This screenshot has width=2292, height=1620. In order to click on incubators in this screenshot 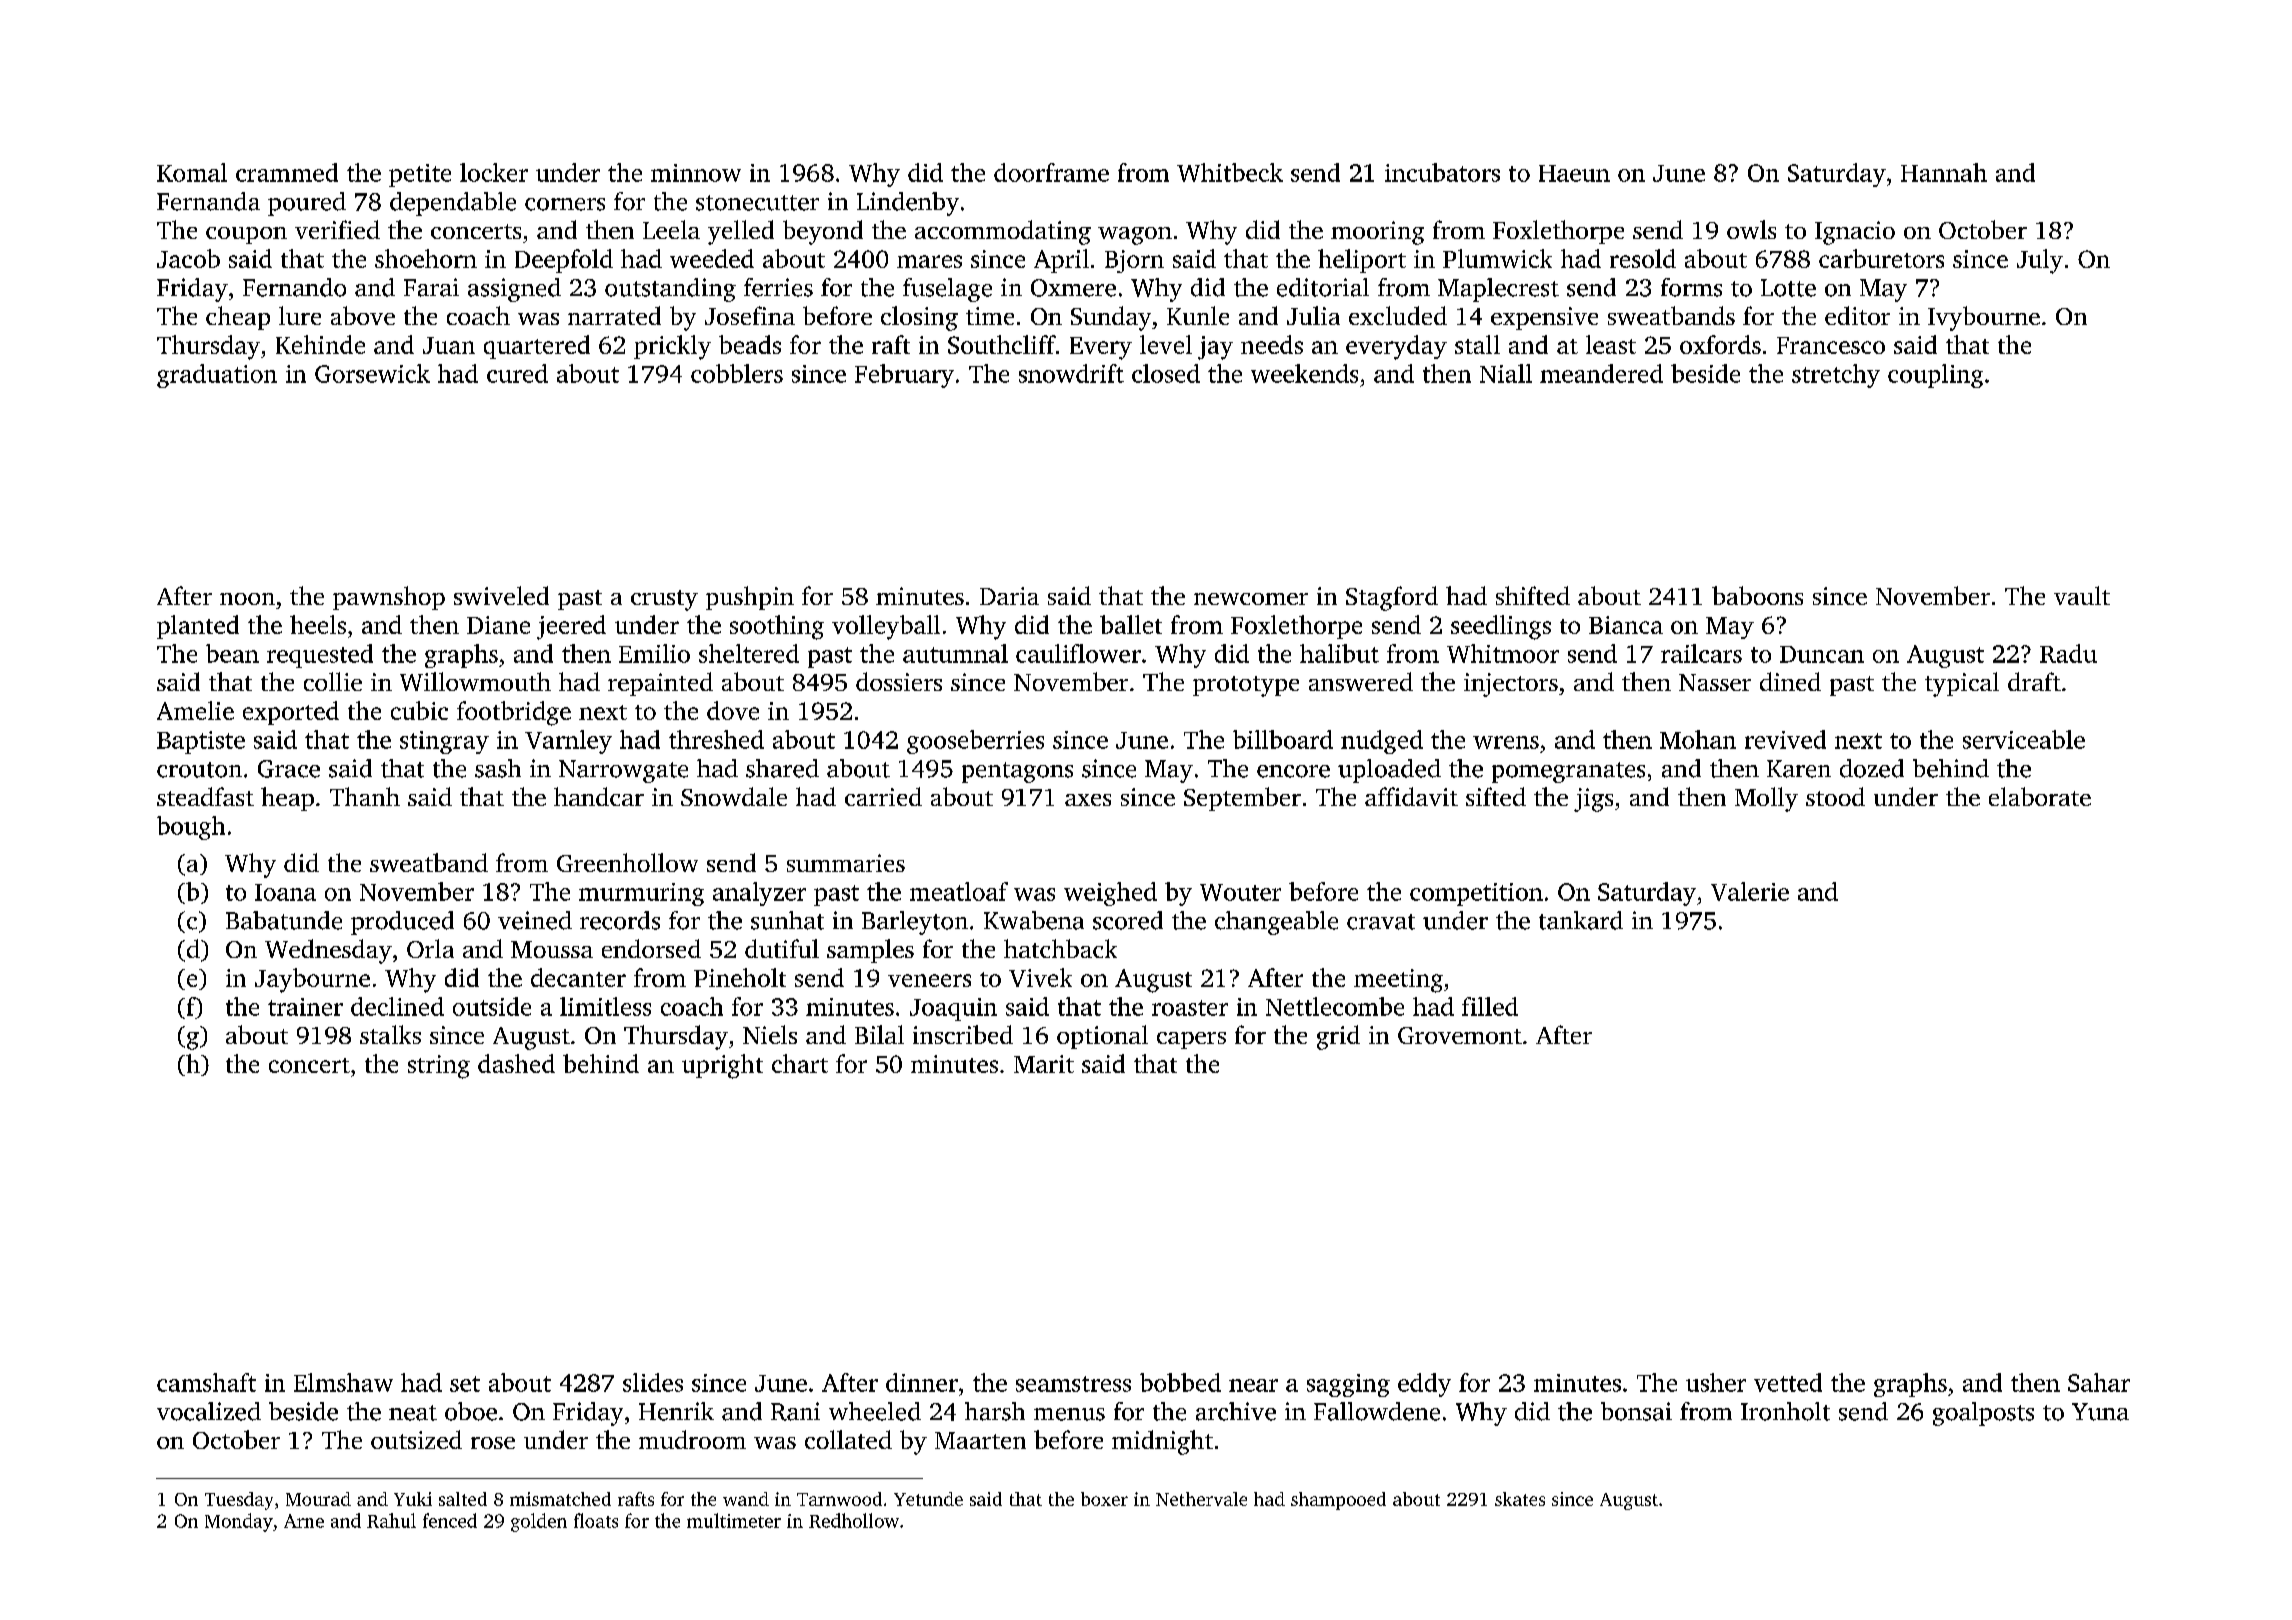, I will do `click(1442, 172)`.
